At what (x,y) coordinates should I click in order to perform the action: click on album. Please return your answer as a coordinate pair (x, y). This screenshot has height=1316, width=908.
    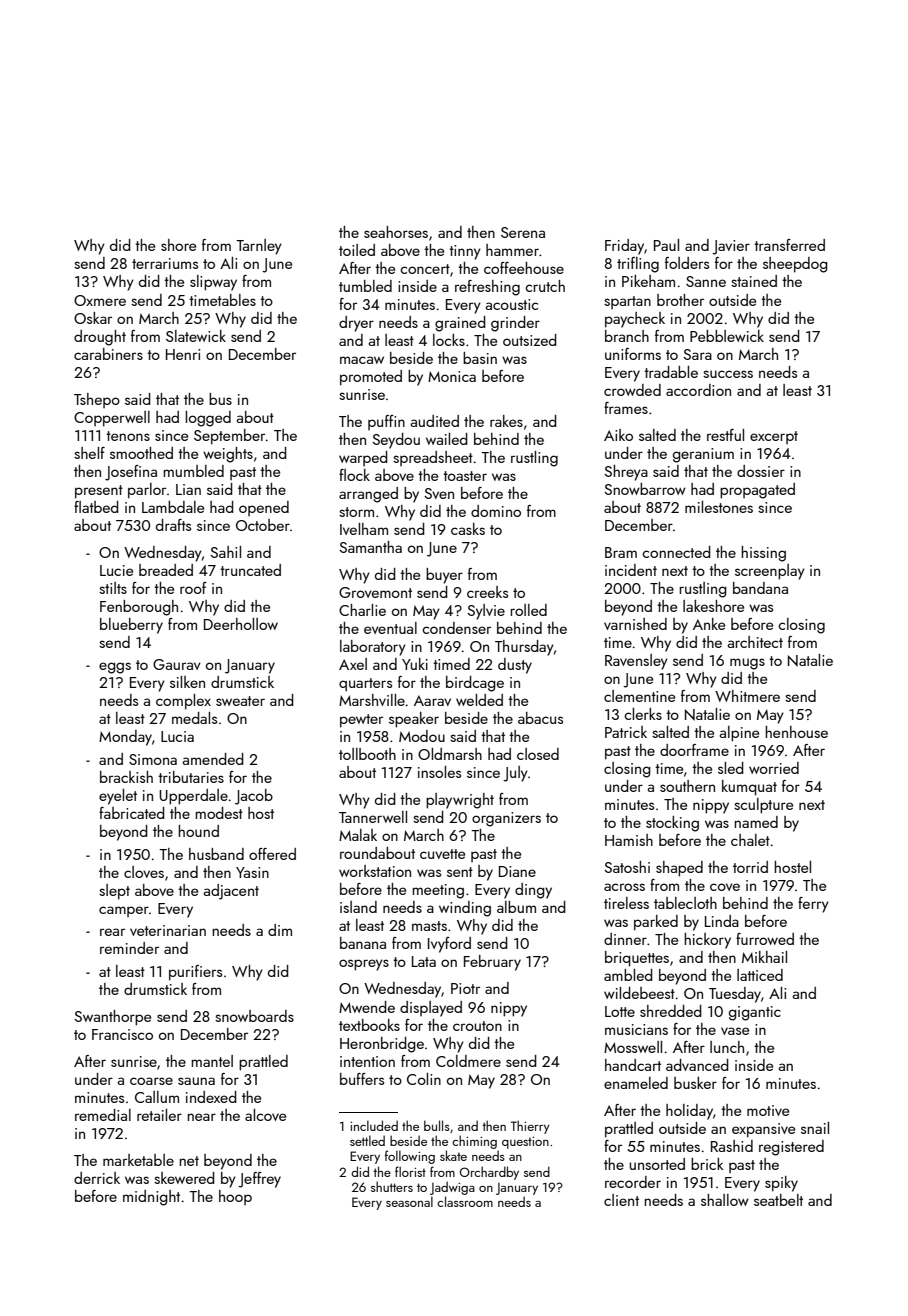
    Looking at the image, I should click on (516, 907).
